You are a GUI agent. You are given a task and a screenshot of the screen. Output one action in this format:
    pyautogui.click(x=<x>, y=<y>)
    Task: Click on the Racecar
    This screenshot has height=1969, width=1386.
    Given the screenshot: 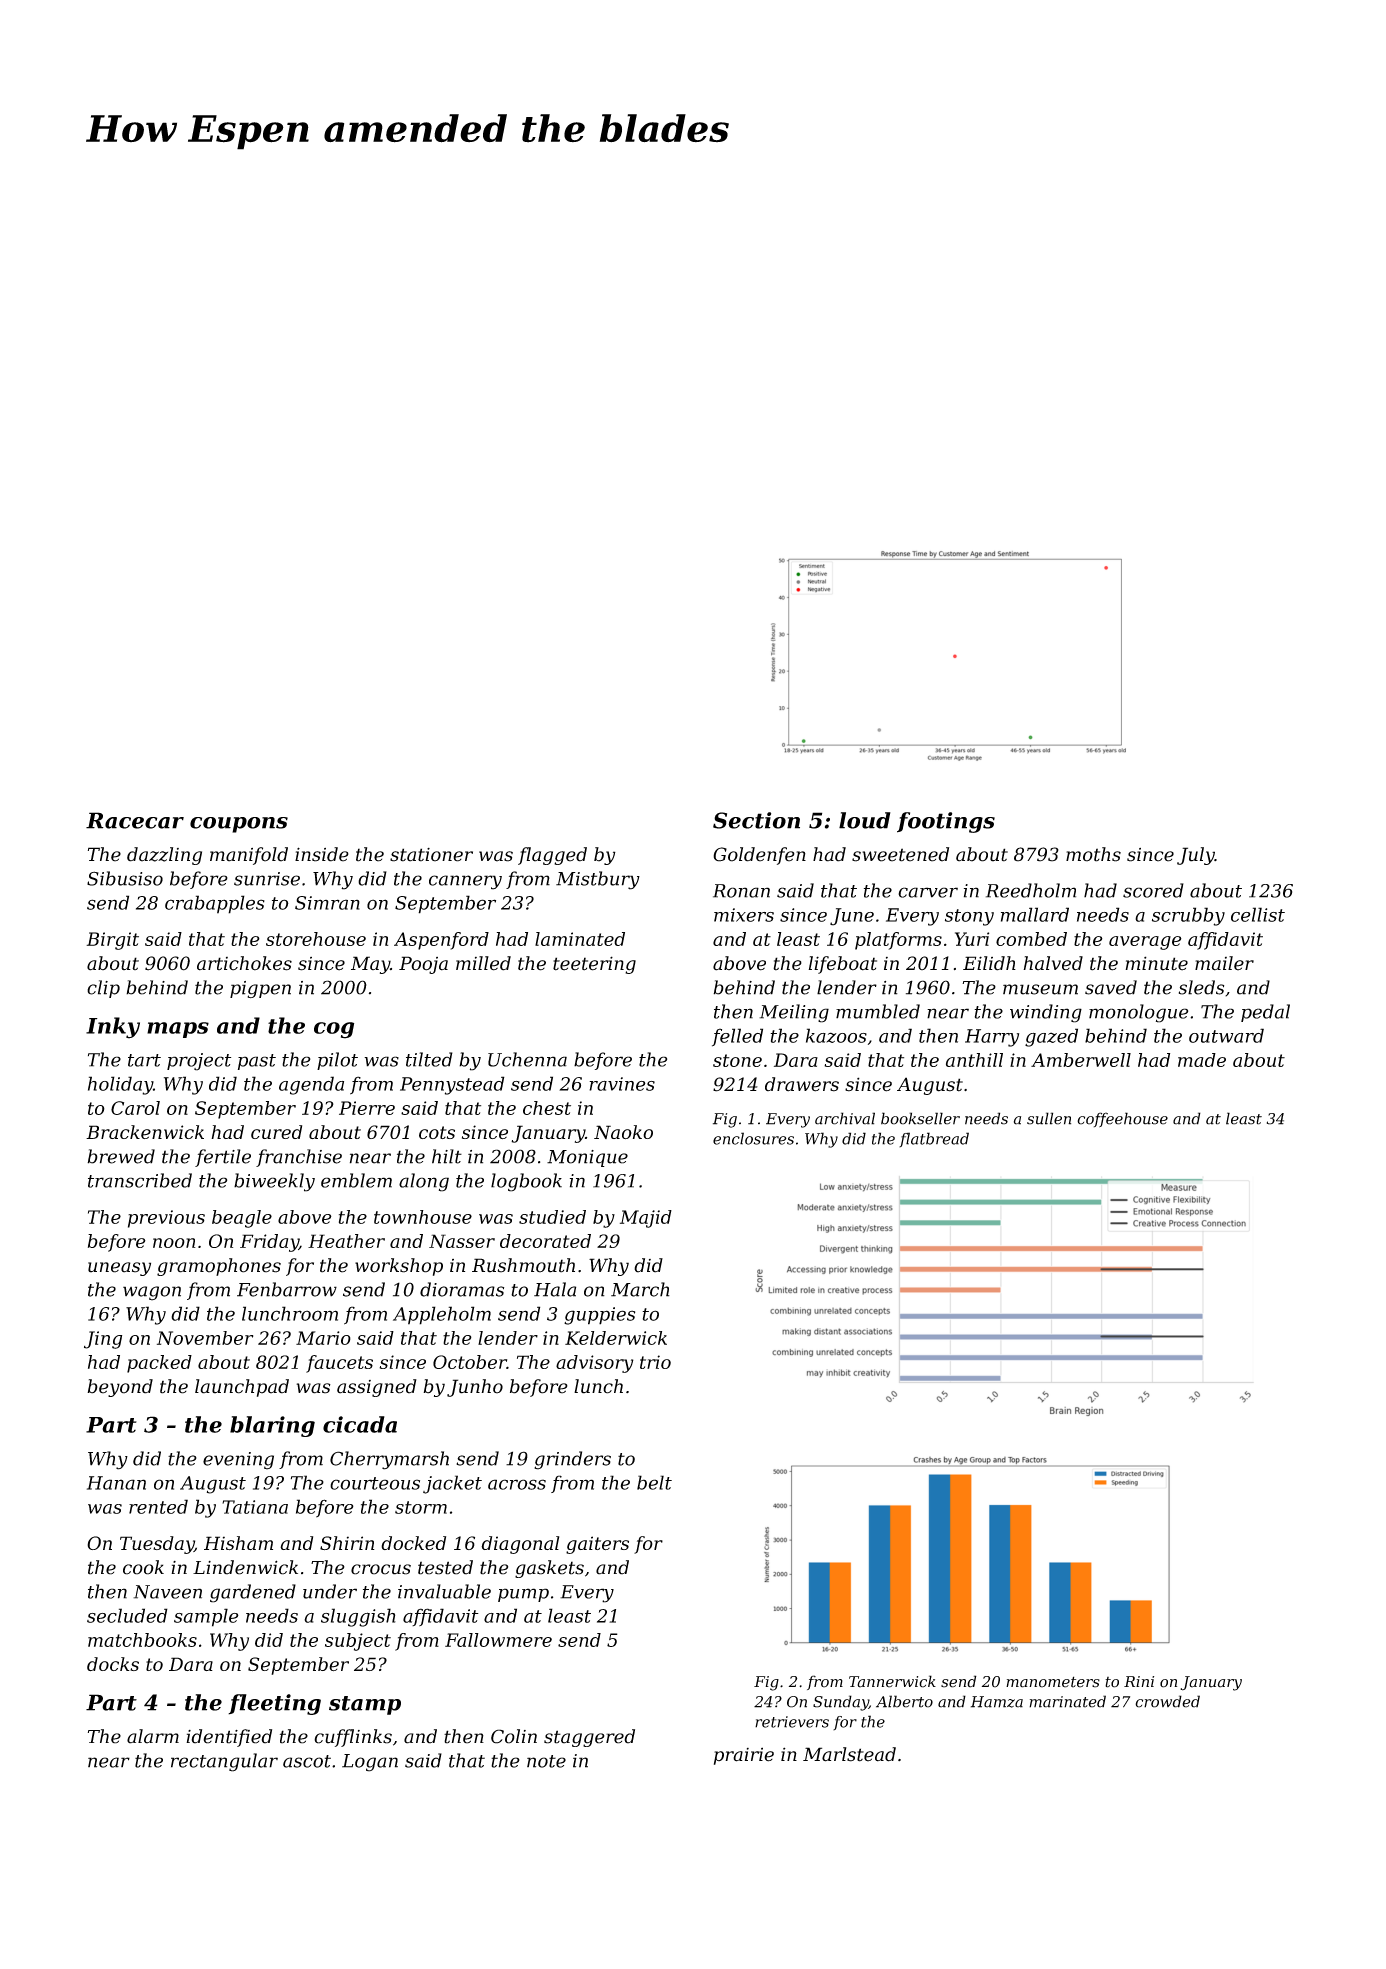 What is the action you would take?
    pyautogui.click(x=135, y=820)
